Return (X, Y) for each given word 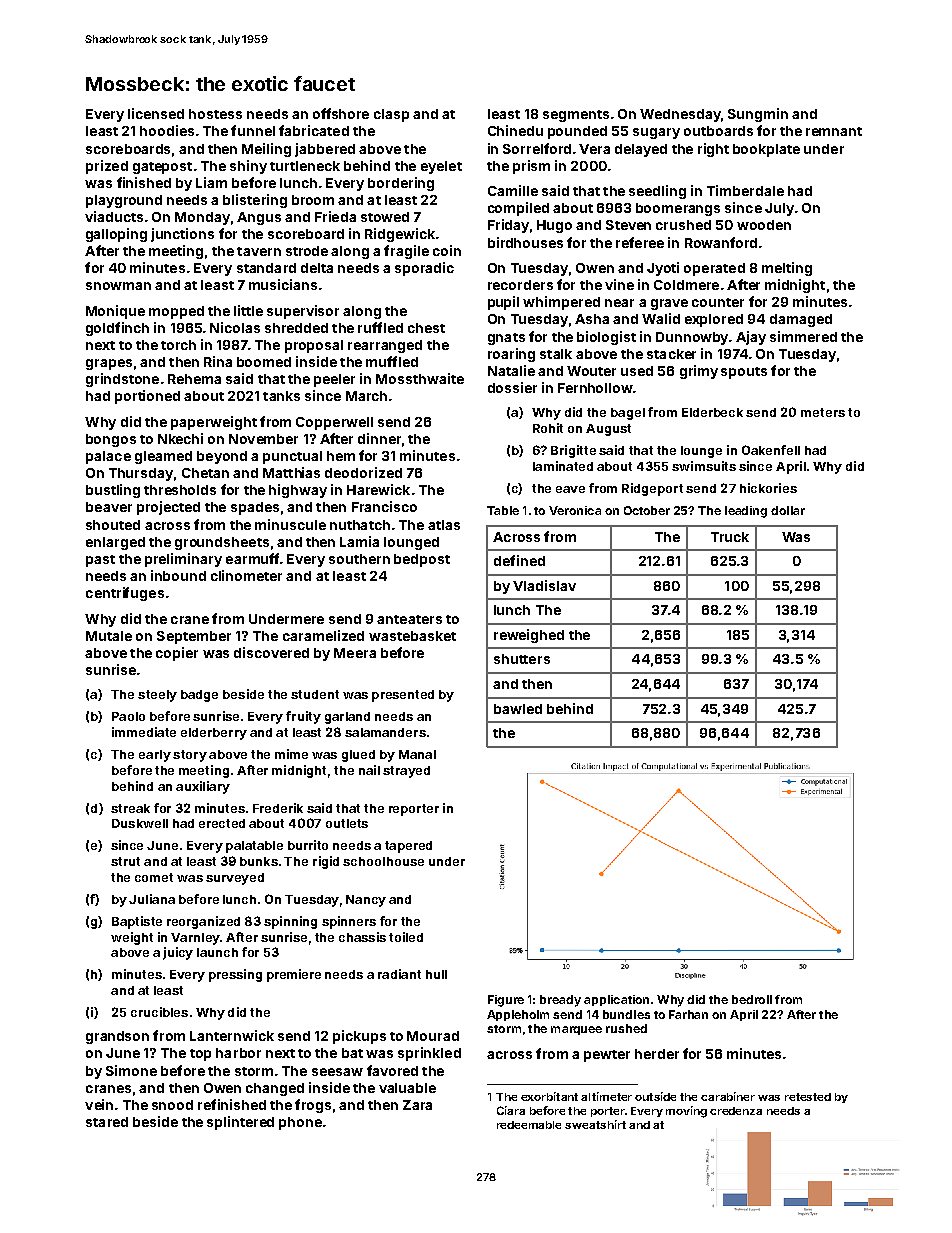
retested (808, 1097)
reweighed (529, 636)
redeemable (529, 1125)
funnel (253, 130)
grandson (117, 1037)
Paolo (128, 716)
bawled (518, 709)
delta (317, 268)
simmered (803, 336)
